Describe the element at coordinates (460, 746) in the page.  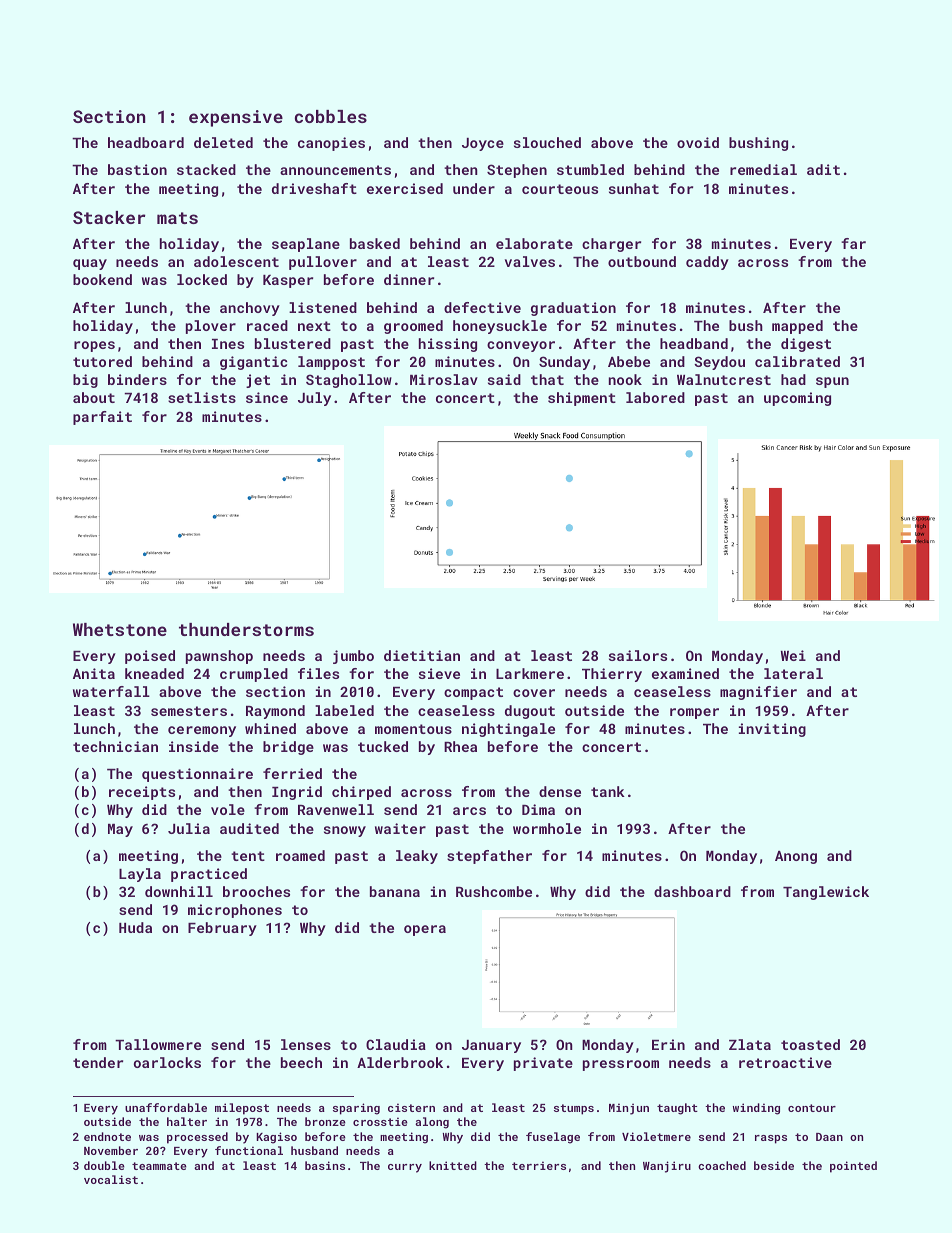
I see `Rhea` at that location.
